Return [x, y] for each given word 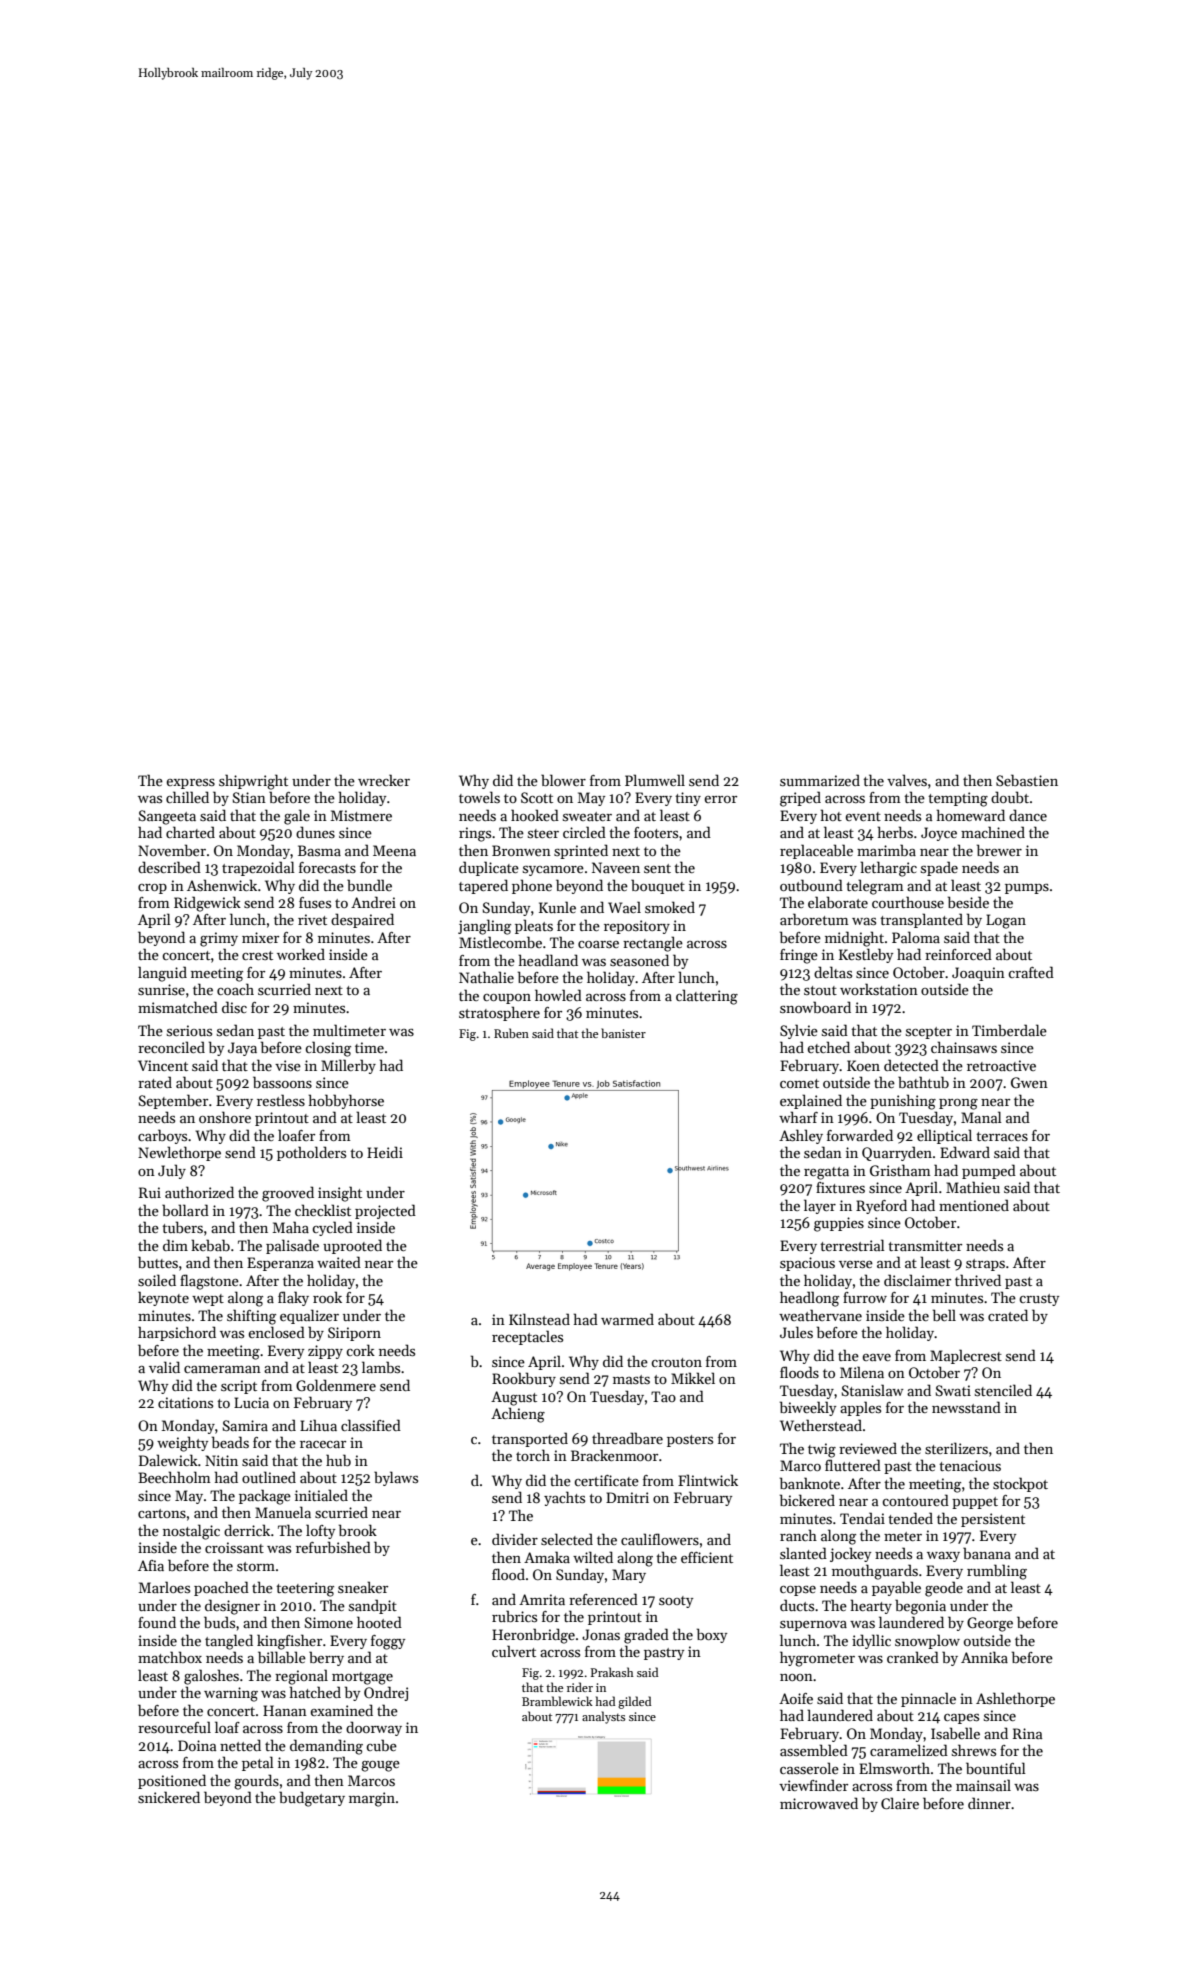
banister [623, 1033]
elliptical [944, 1136]
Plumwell [655, 780]
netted [240, 1745]
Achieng [518, 1415]
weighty [182, 1444]
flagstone [209, 1282]
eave [876, 1357]
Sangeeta [167, 817]
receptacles [527, 1337]
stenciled [1003, 1390]
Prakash [612, 1672]
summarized [820, 780]
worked [301, 954]
